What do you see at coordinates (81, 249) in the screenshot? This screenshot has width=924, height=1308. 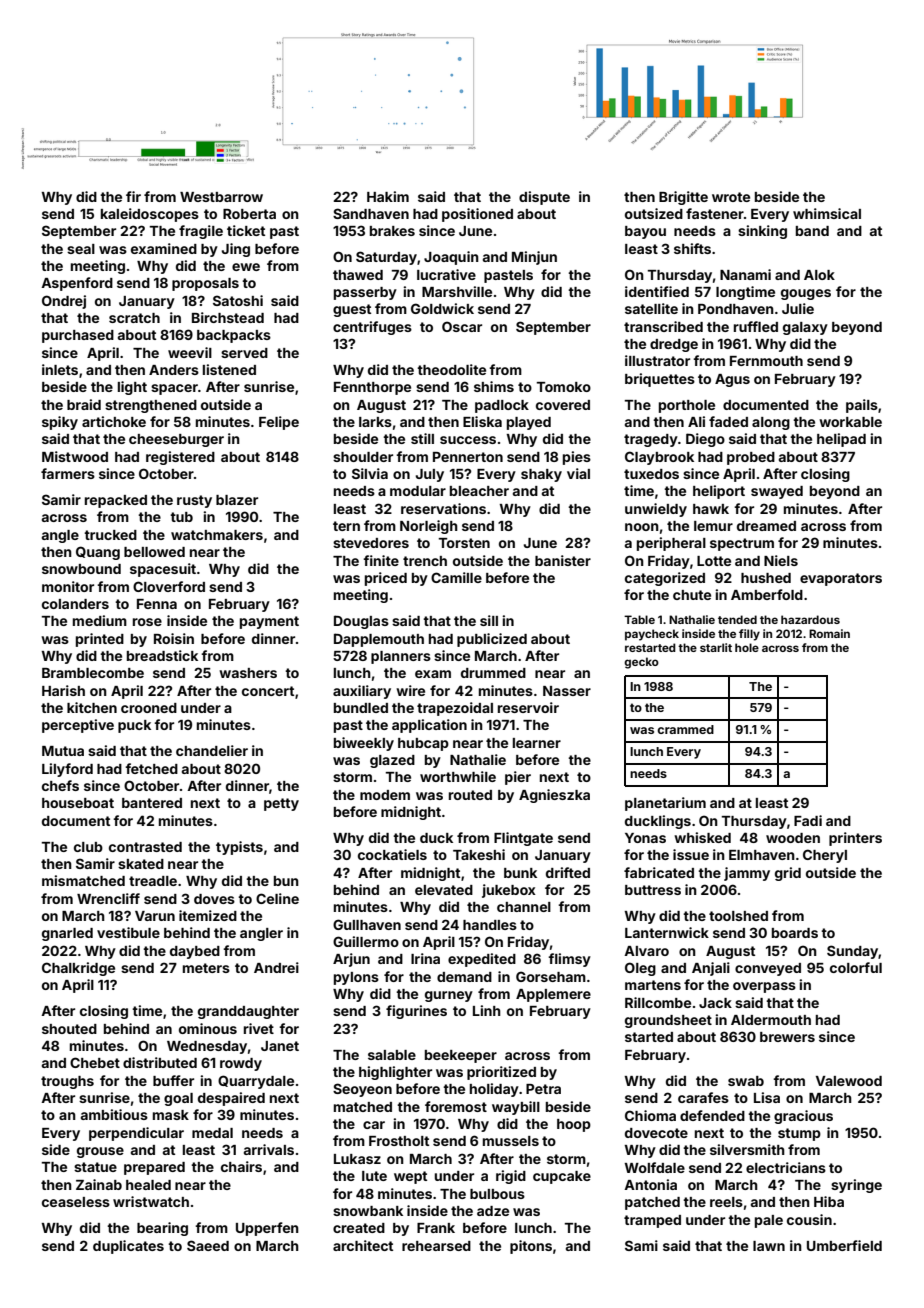 I see `seal` at bounding box center [81, 249].
